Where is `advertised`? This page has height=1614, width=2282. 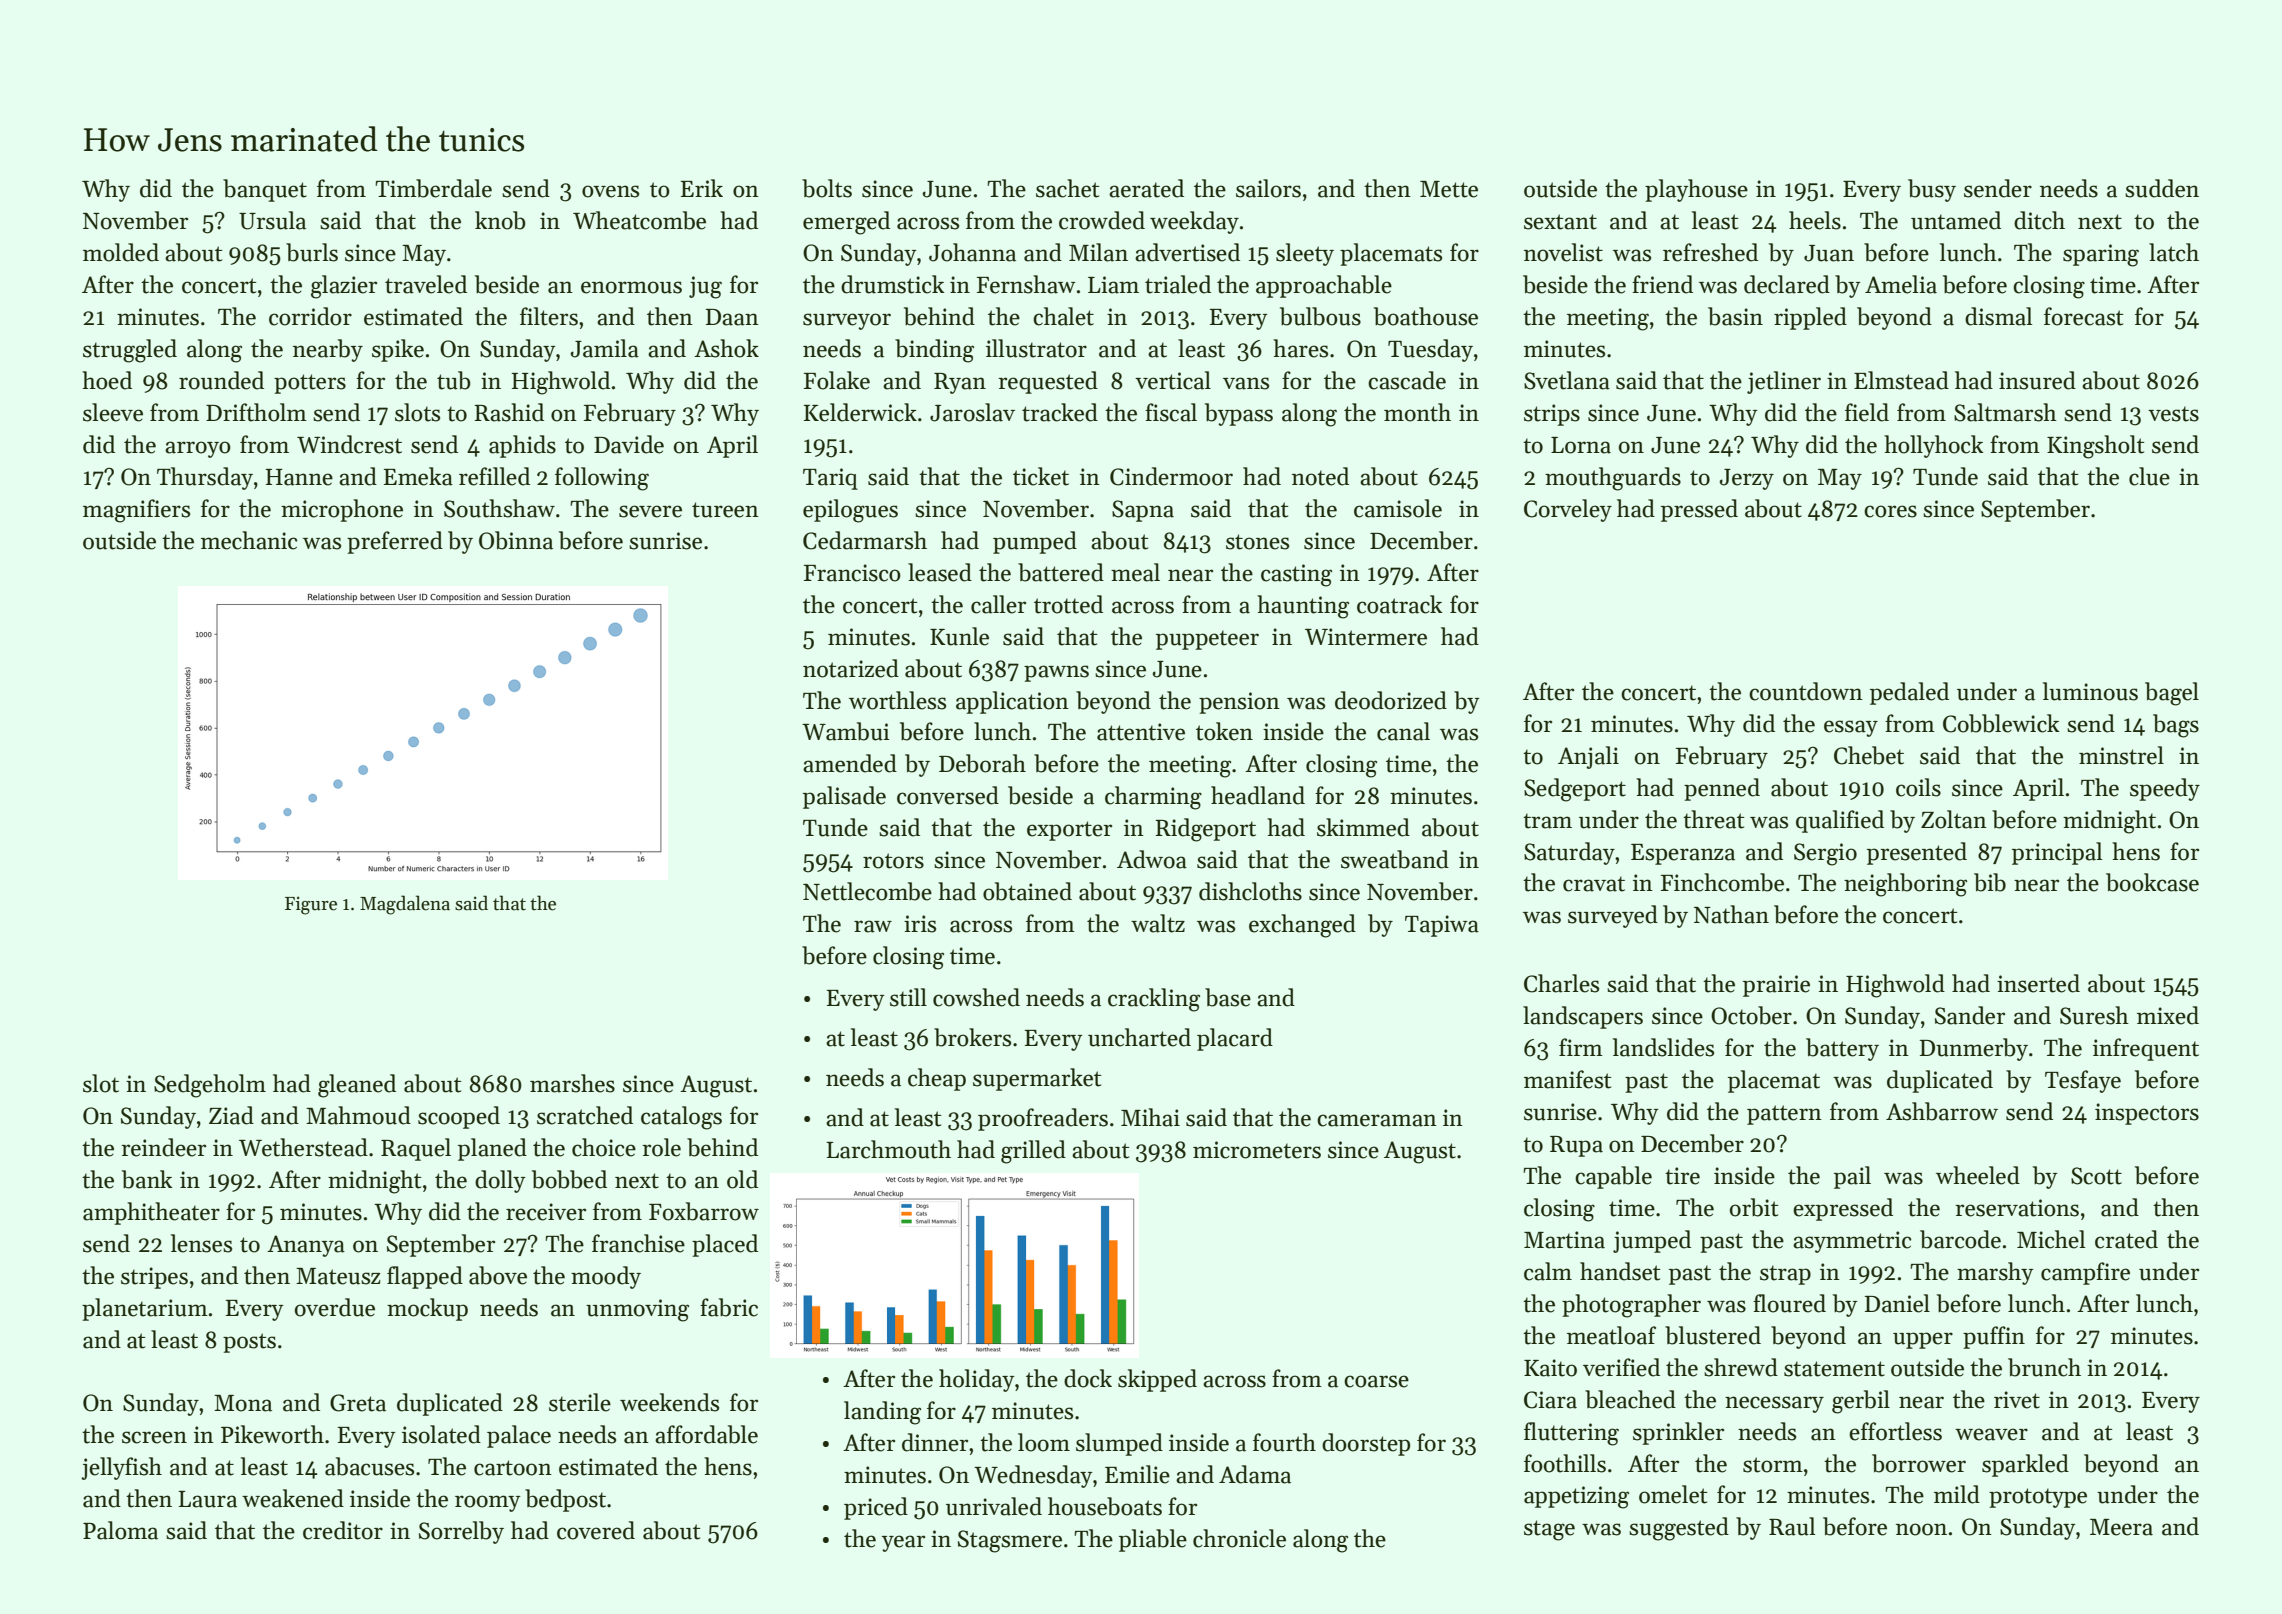
advertised is located at coordinates (1187, 252).
